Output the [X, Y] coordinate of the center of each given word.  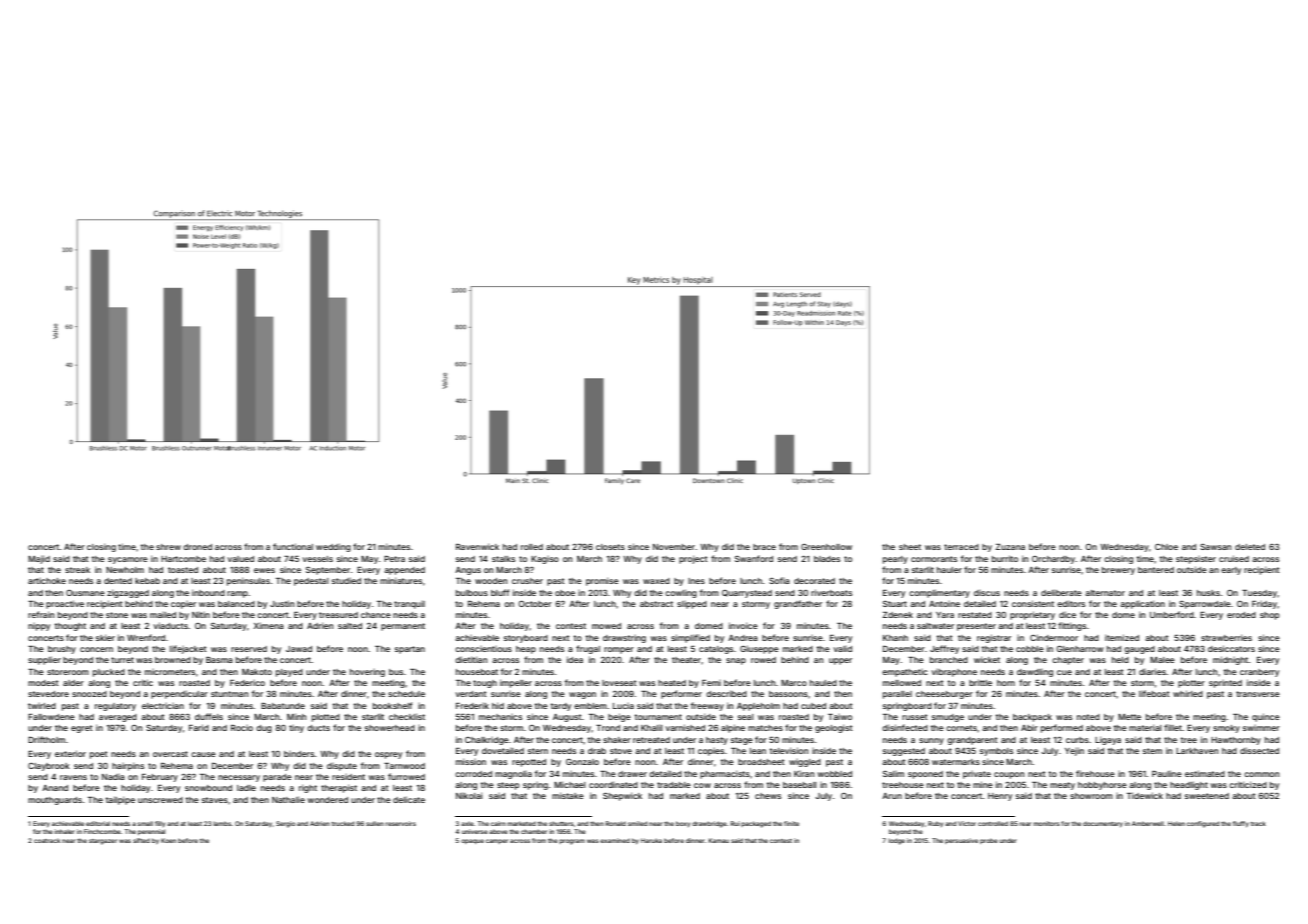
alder [73, 683]
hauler [949, 570]
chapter [1068, 661]
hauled [823, 683]
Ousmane [85, 593]
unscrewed [160, 800]
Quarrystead [747, 594]
